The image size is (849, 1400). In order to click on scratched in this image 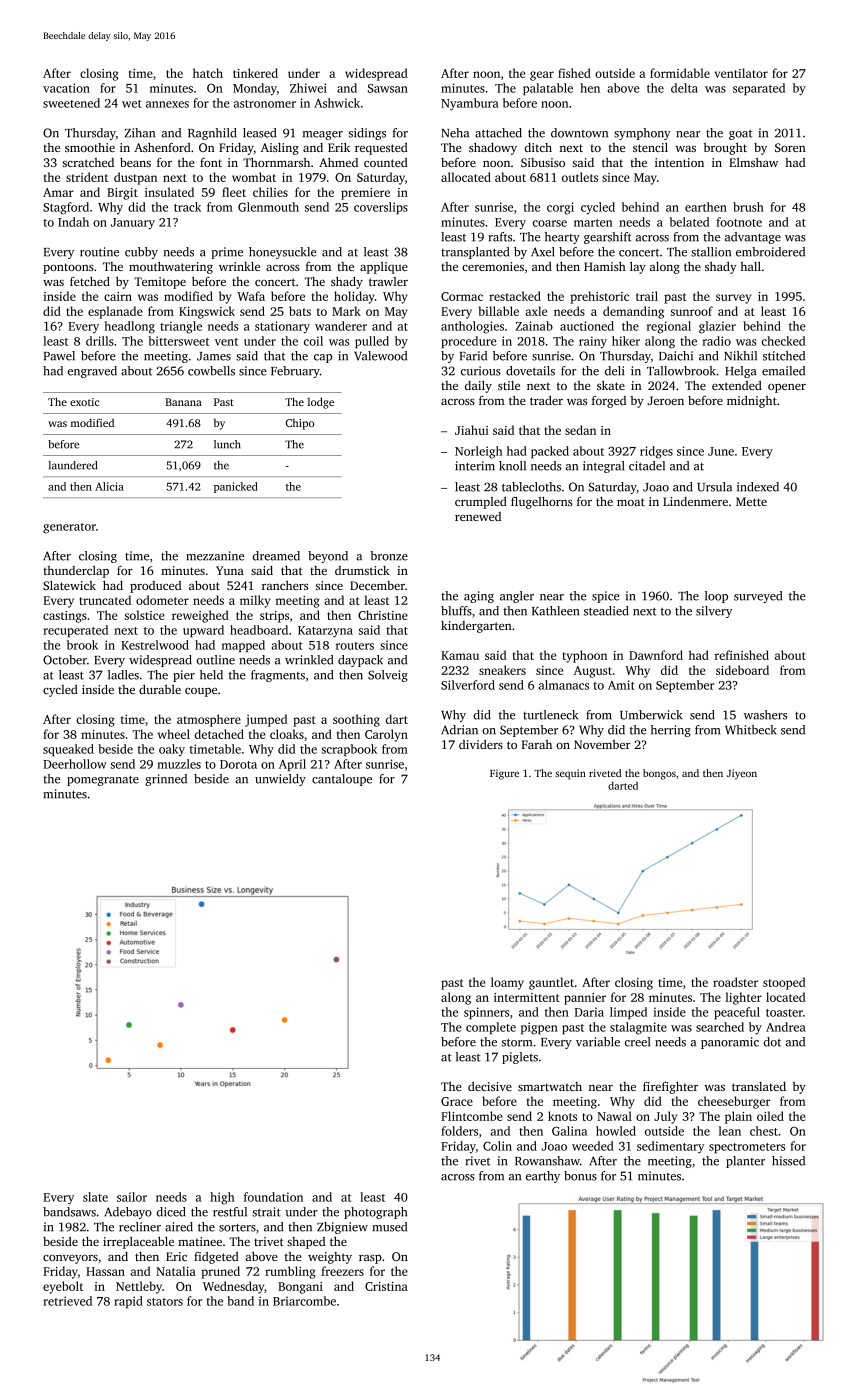, I will do `click(88, 162)`.
